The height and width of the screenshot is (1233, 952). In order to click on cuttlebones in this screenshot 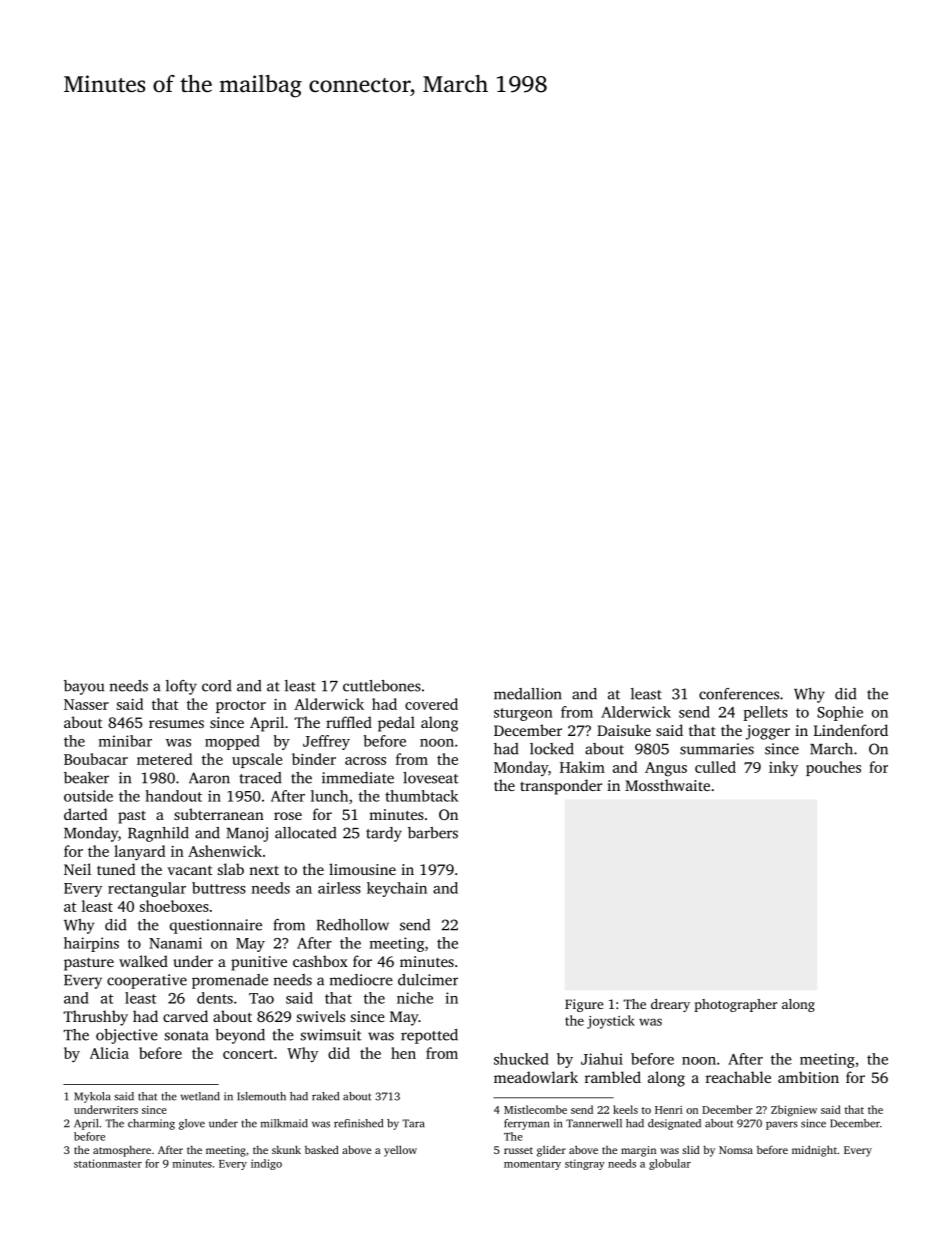, I will do `click(382, 686)`.
